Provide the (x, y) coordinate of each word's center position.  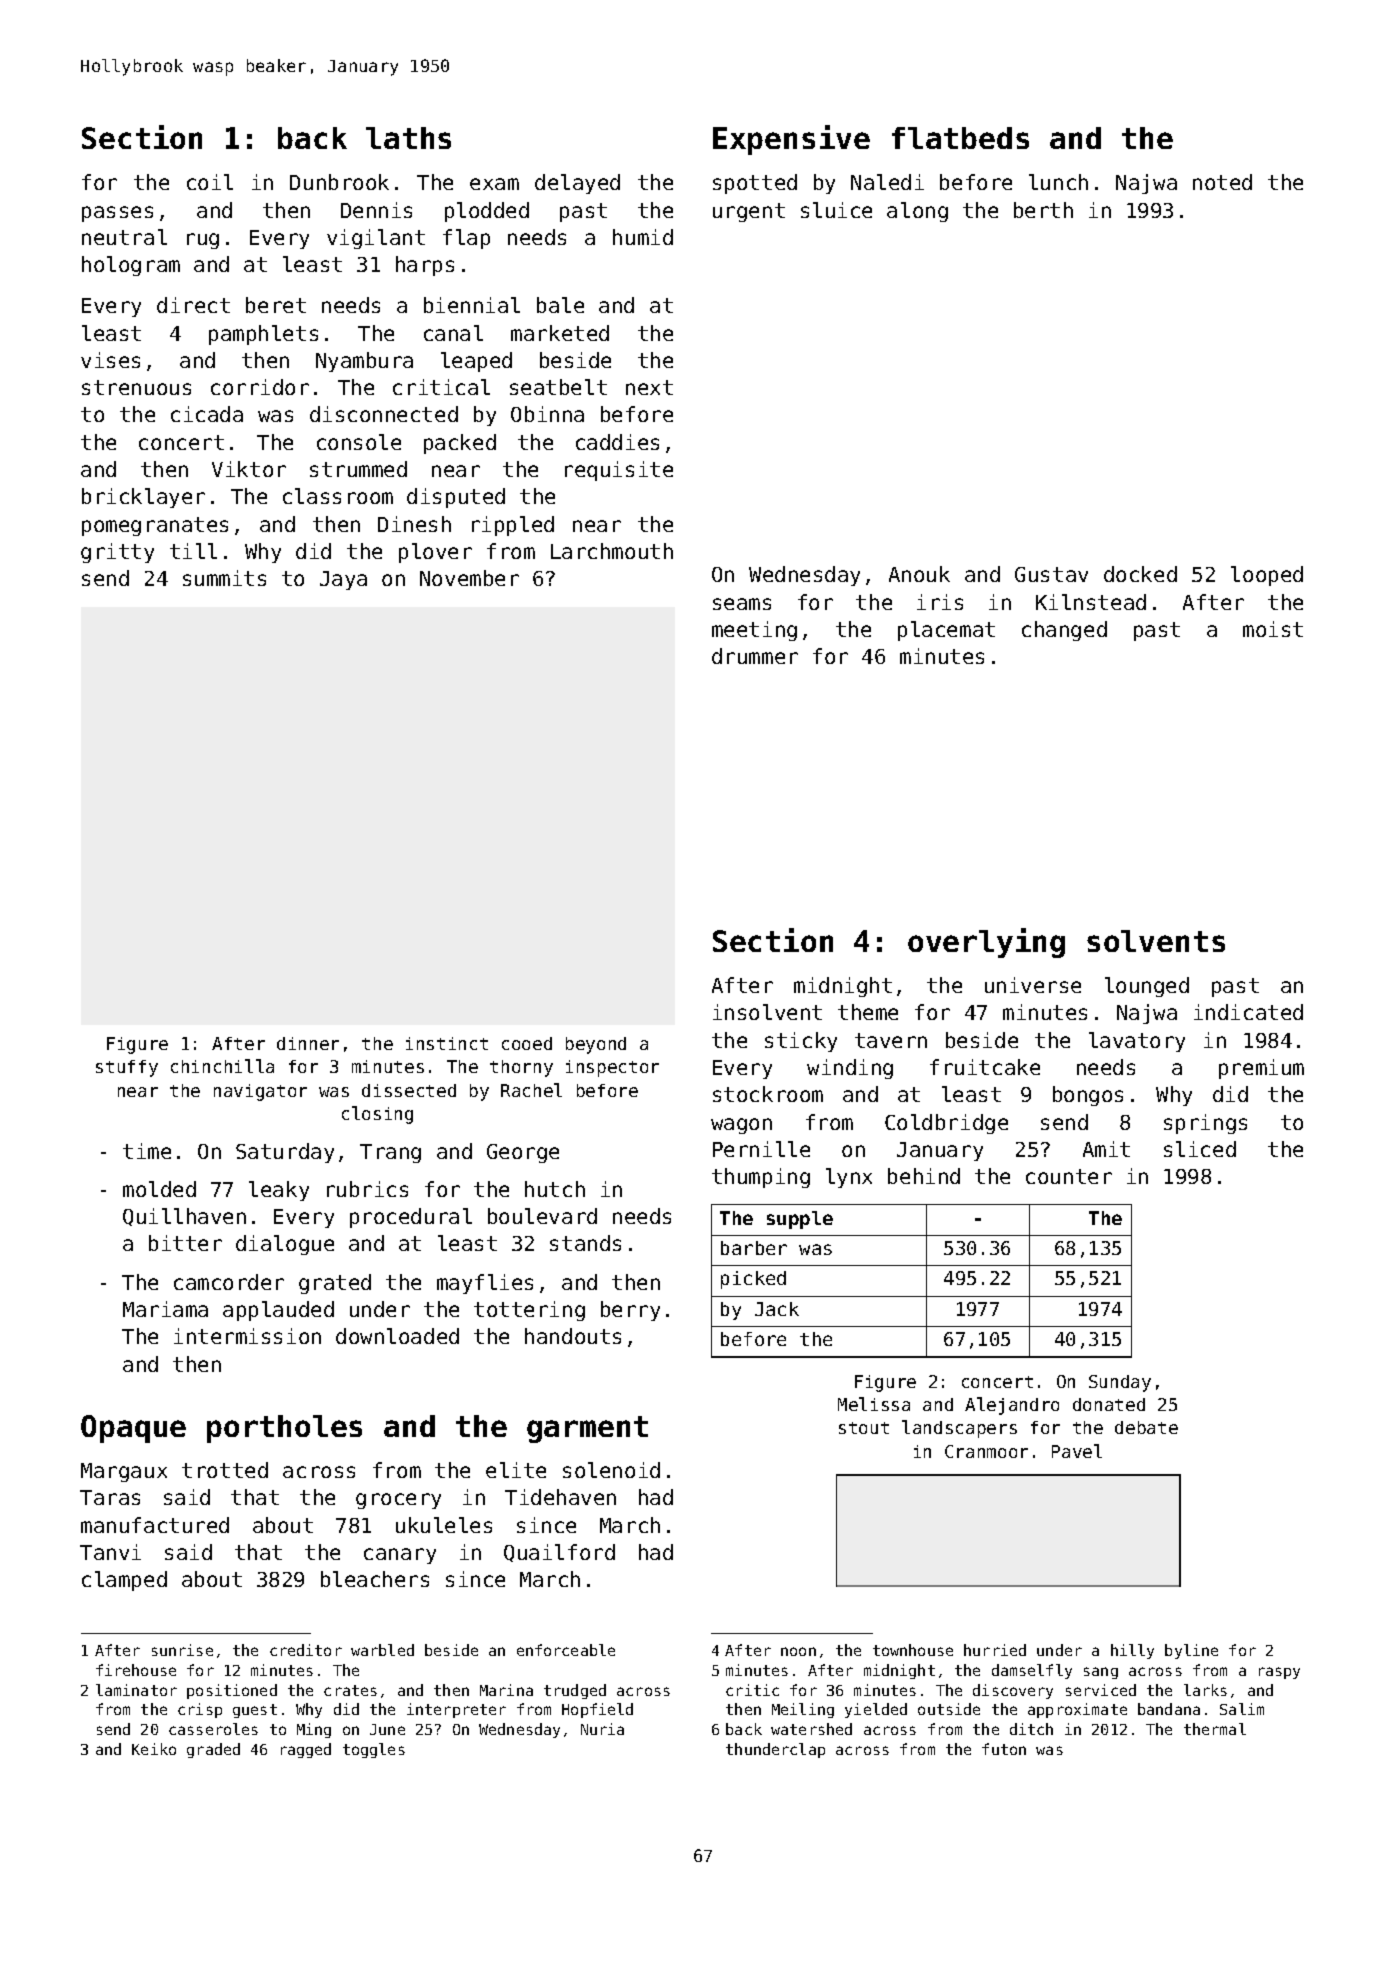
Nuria (602, 1729)
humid (643, 237)
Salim (1242, 1709)
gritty (117, 553)
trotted (225, 1470)
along (917, 212)
